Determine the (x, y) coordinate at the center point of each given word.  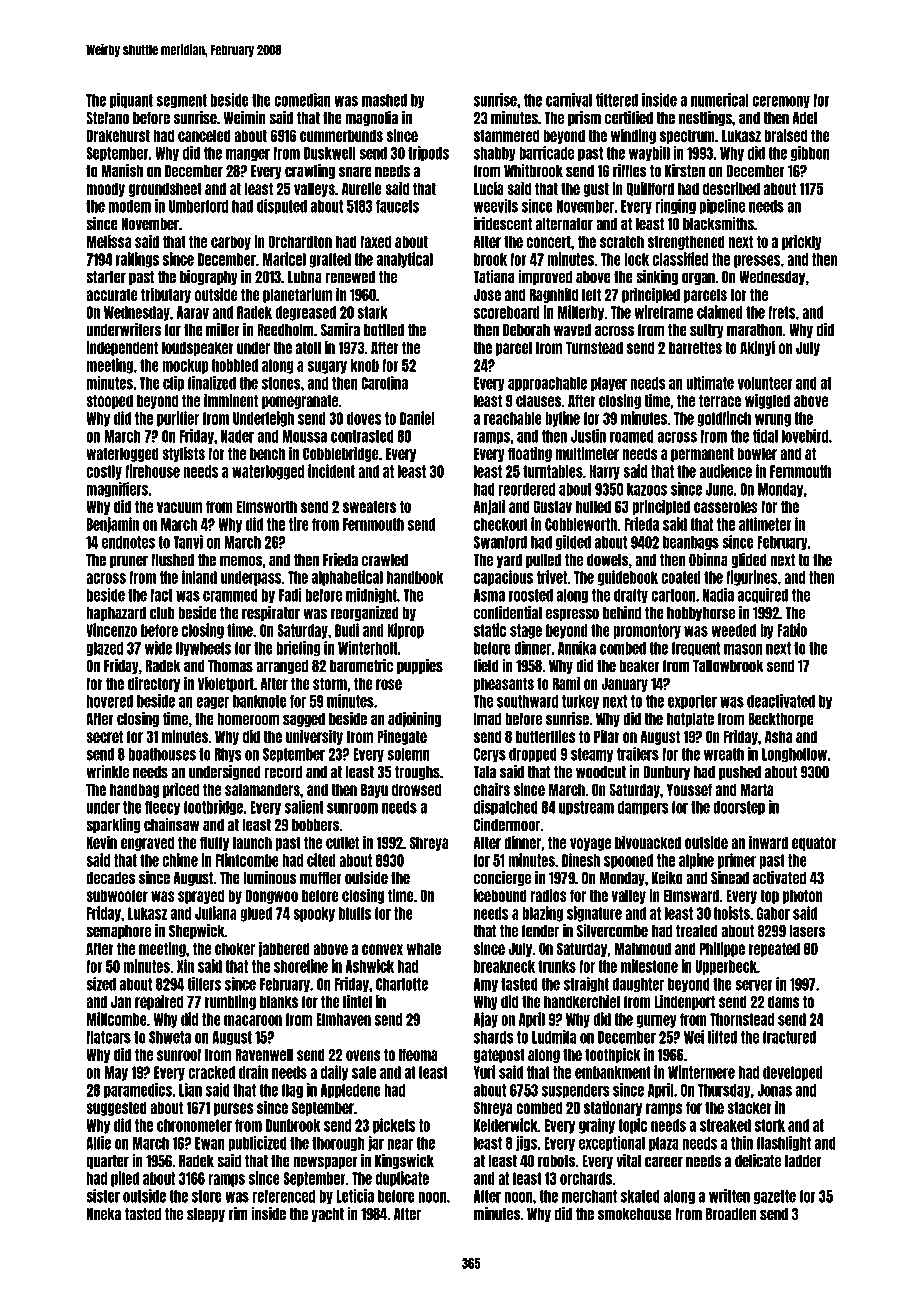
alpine (696, 861)
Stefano (107, 118)
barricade (546, 153)
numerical (720, 100)
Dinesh (581, 860)
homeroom (248, 719)
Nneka (104, 1214)
